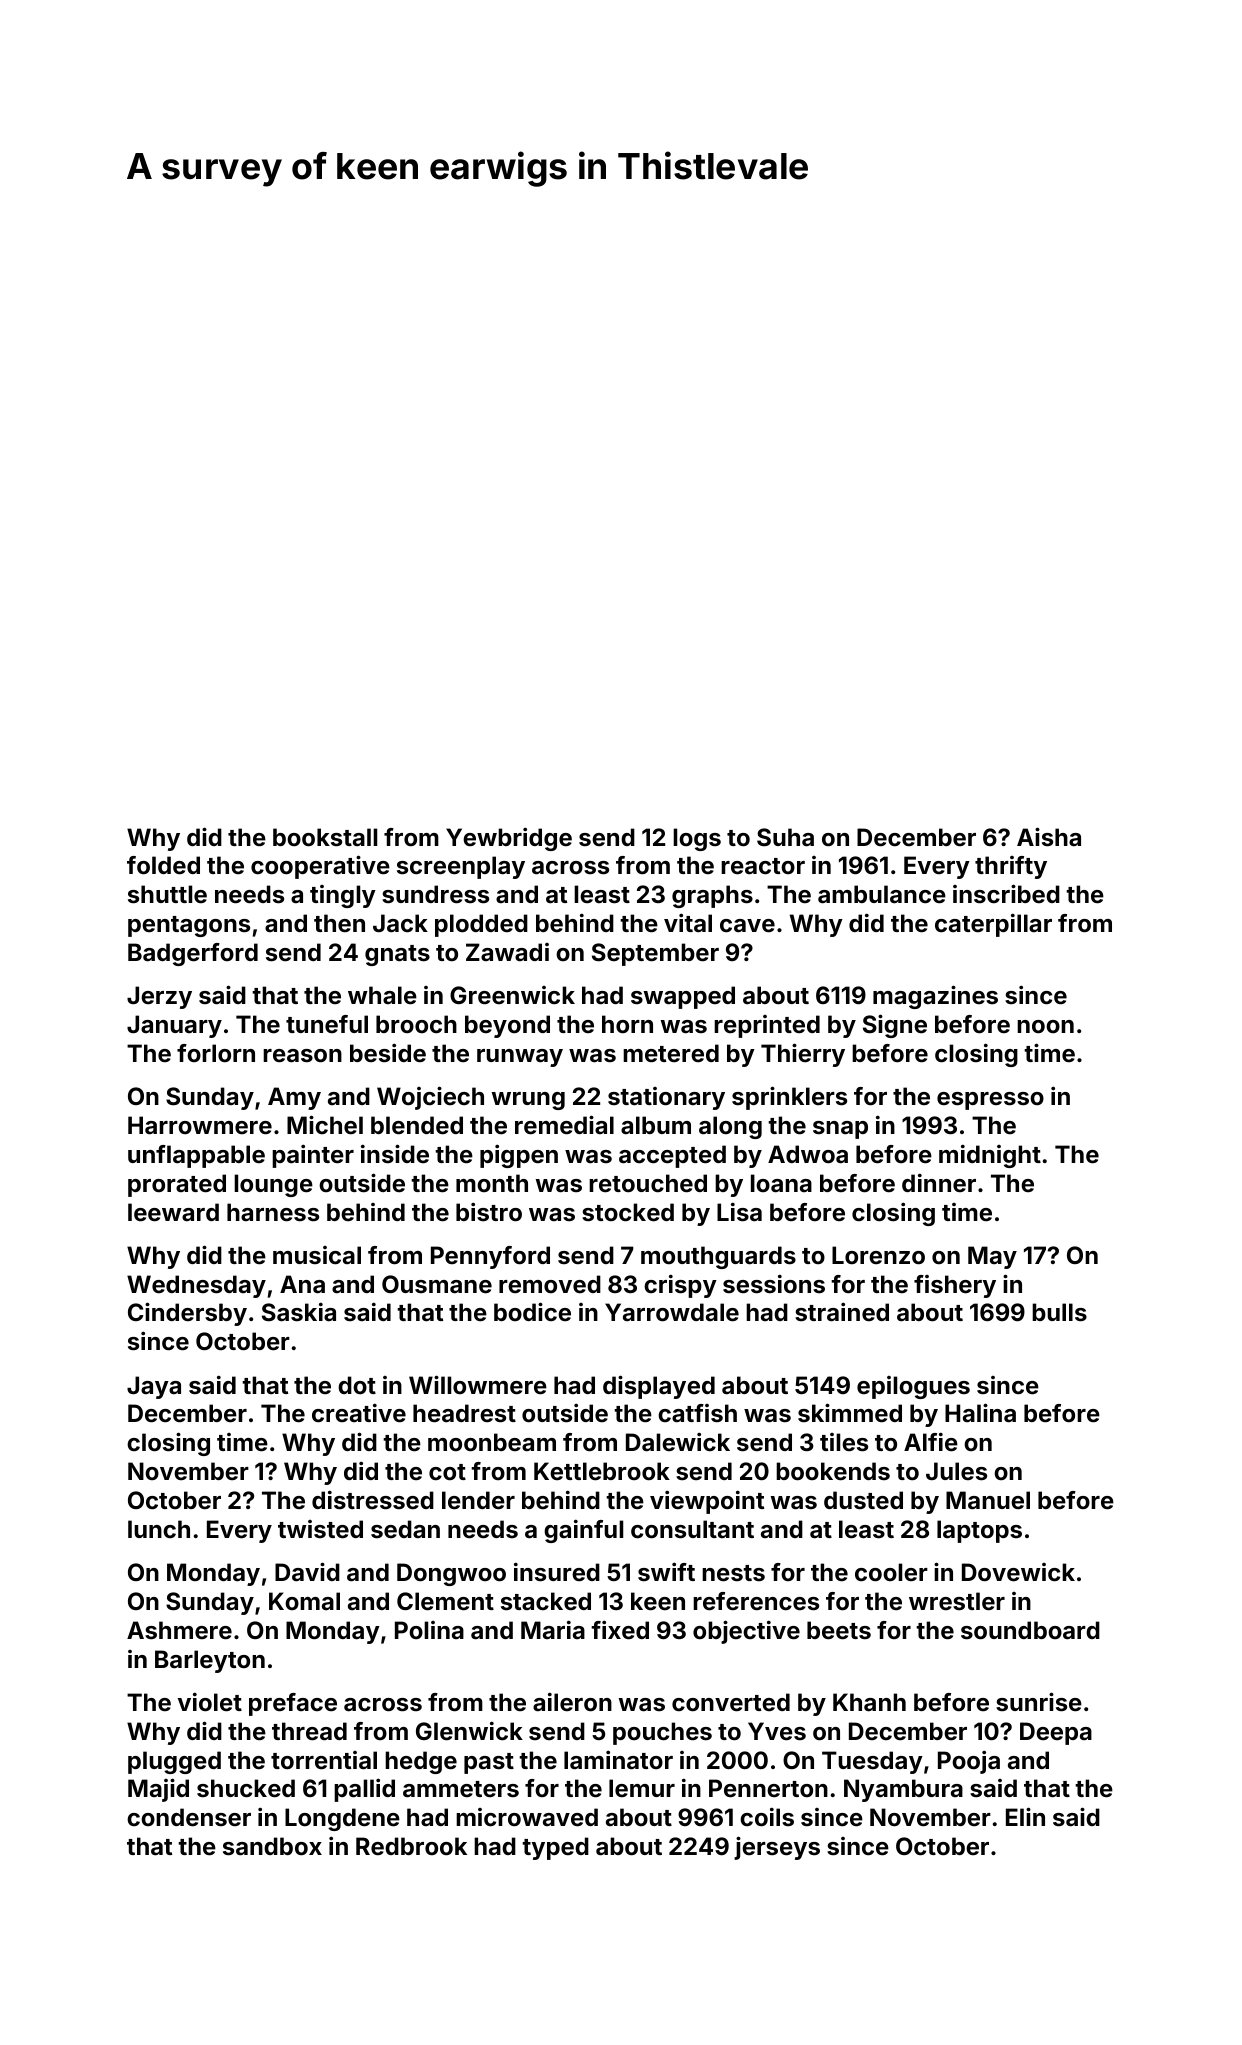  I want to click on ammeters, so click(461, 1789).
